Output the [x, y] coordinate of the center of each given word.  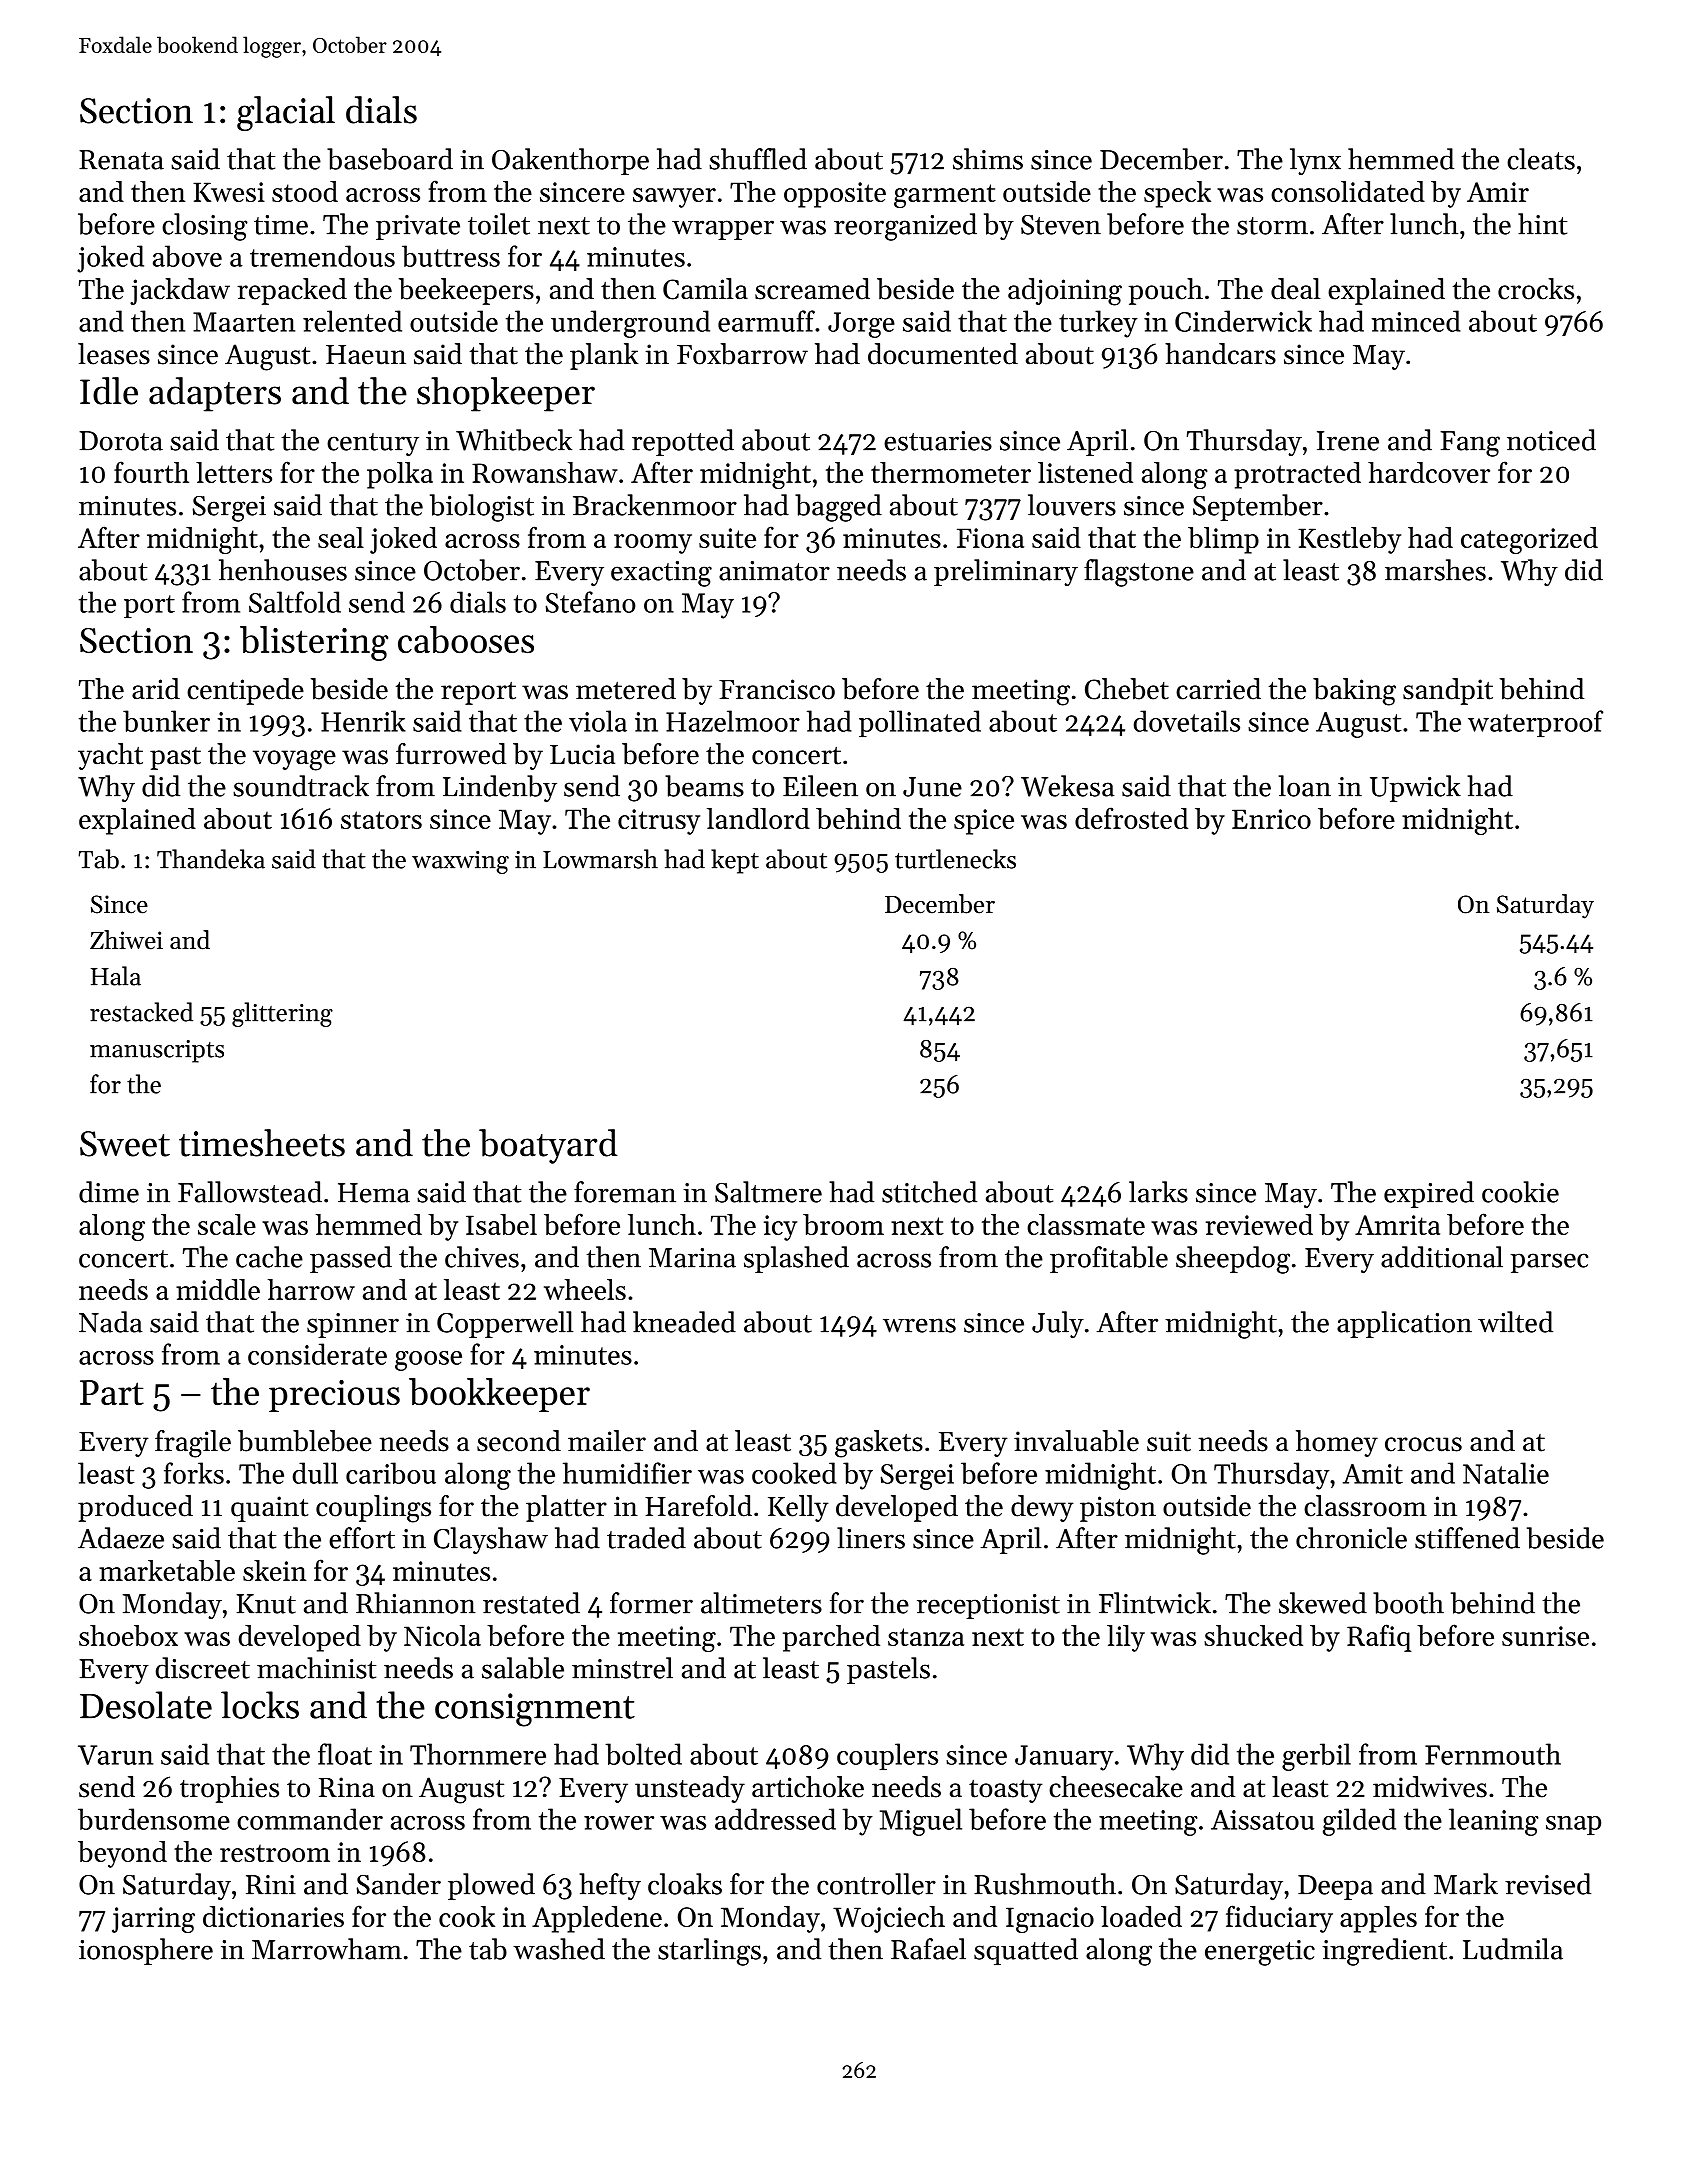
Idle [109, 391]
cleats [1541, 159]
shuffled [758, 159]
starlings [709, 1952]
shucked [1253, 1635]
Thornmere [478, 1754]
